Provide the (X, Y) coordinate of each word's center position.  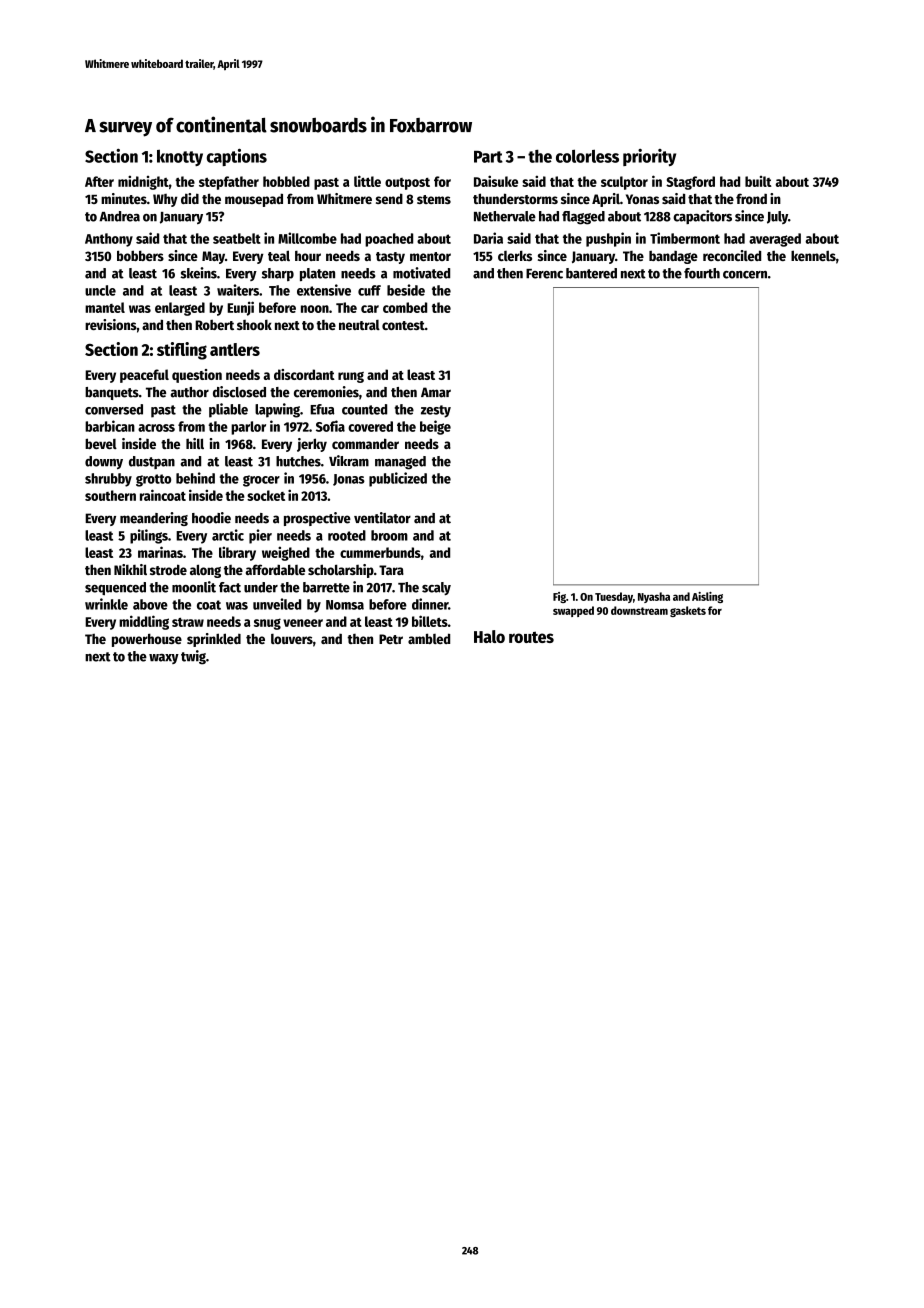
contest (403, 325)
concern (745, 275)
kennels (813, 255)
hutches (298, 461)
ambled (429, 638)
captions (237, 157)
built (758, 181)
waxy (164, 659)
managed (400, 463)
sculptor (624, 183)
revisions (111, 324)
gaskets (688, 611)
